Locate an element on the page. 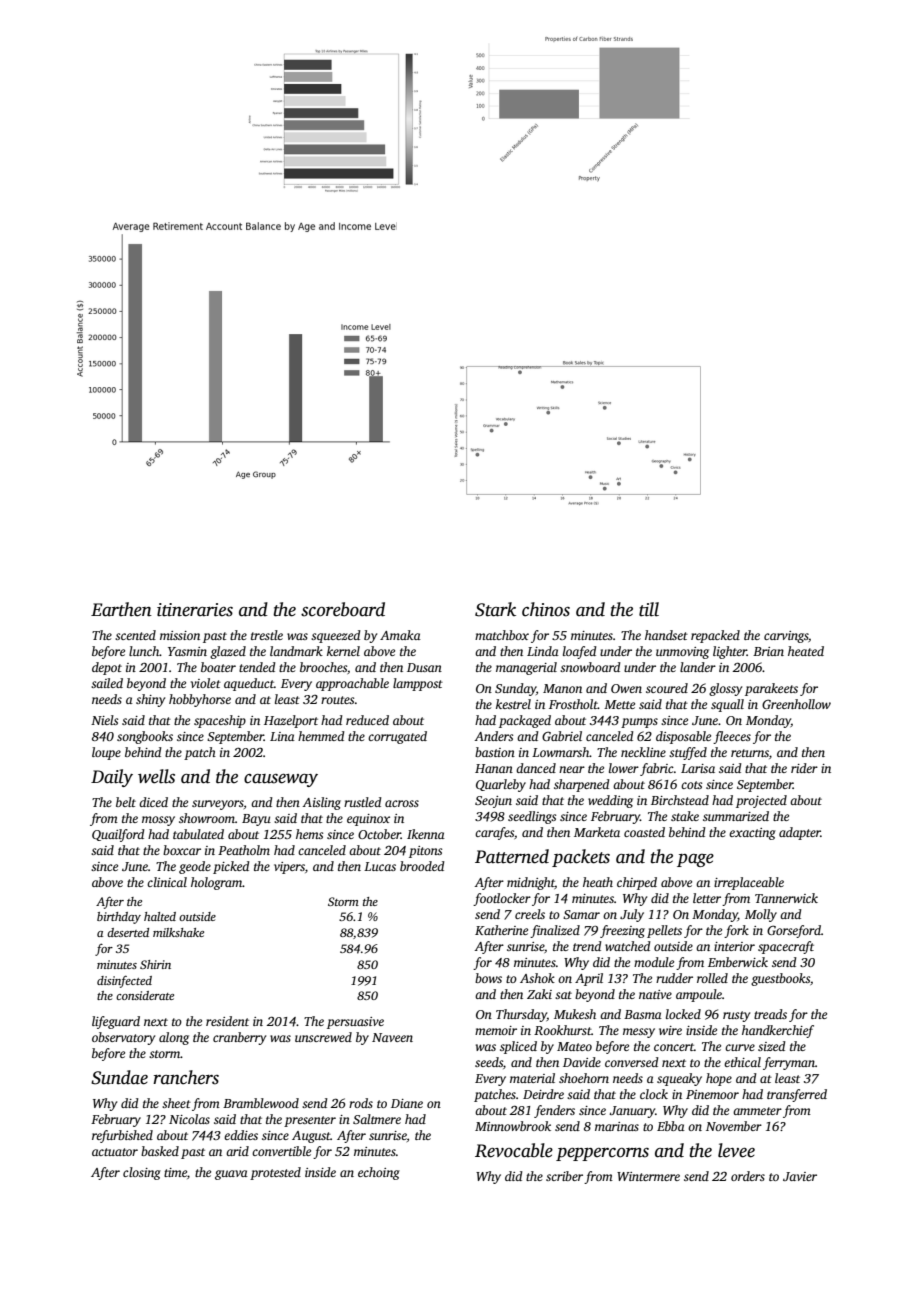 Image resolution: width=924 pixels, height=1308 pixels. Naveen is located at coordinates (392, 1037).
